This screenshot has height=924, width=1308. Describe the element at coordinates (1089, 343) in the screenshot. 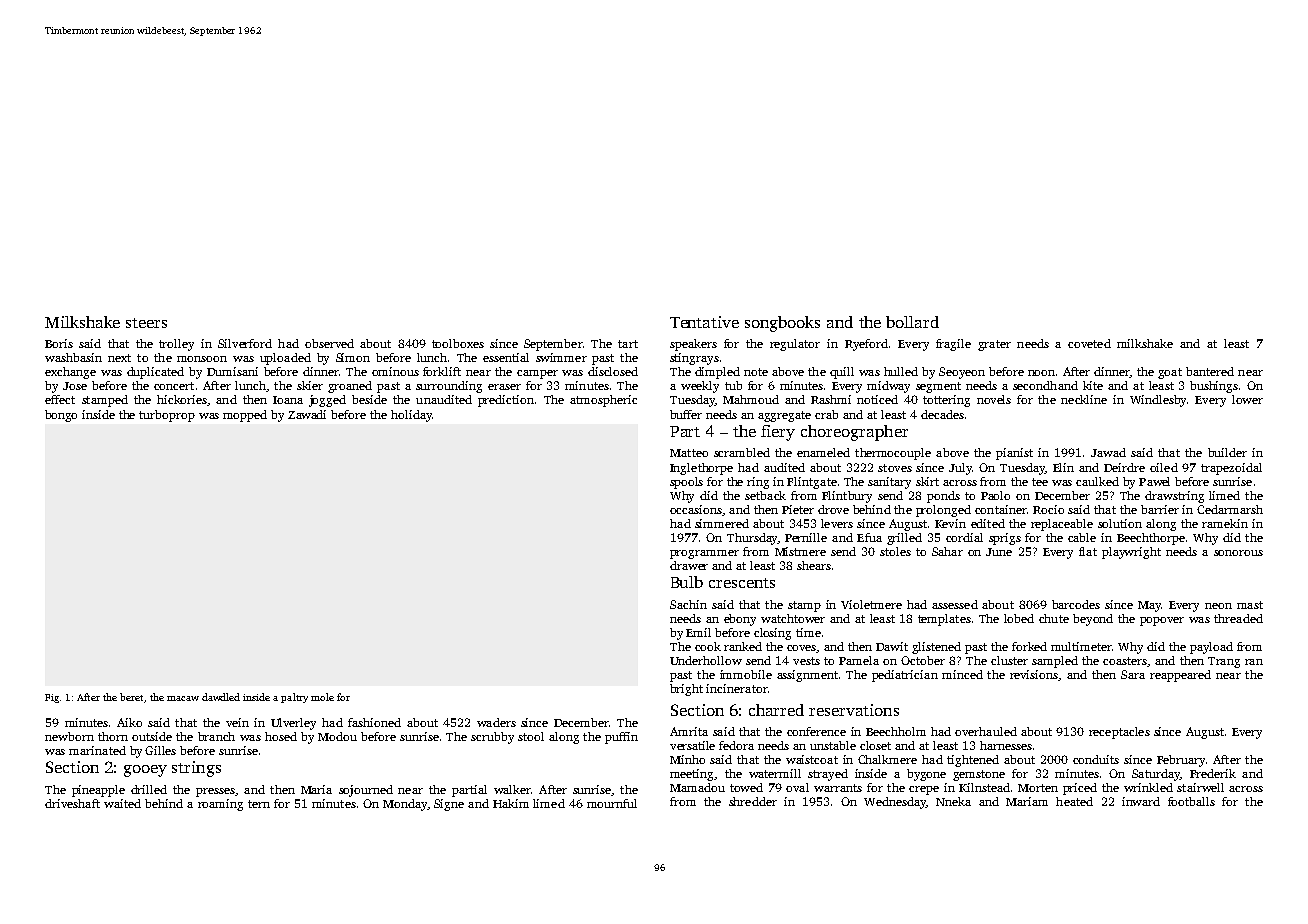

I see `coveted` at that location.
